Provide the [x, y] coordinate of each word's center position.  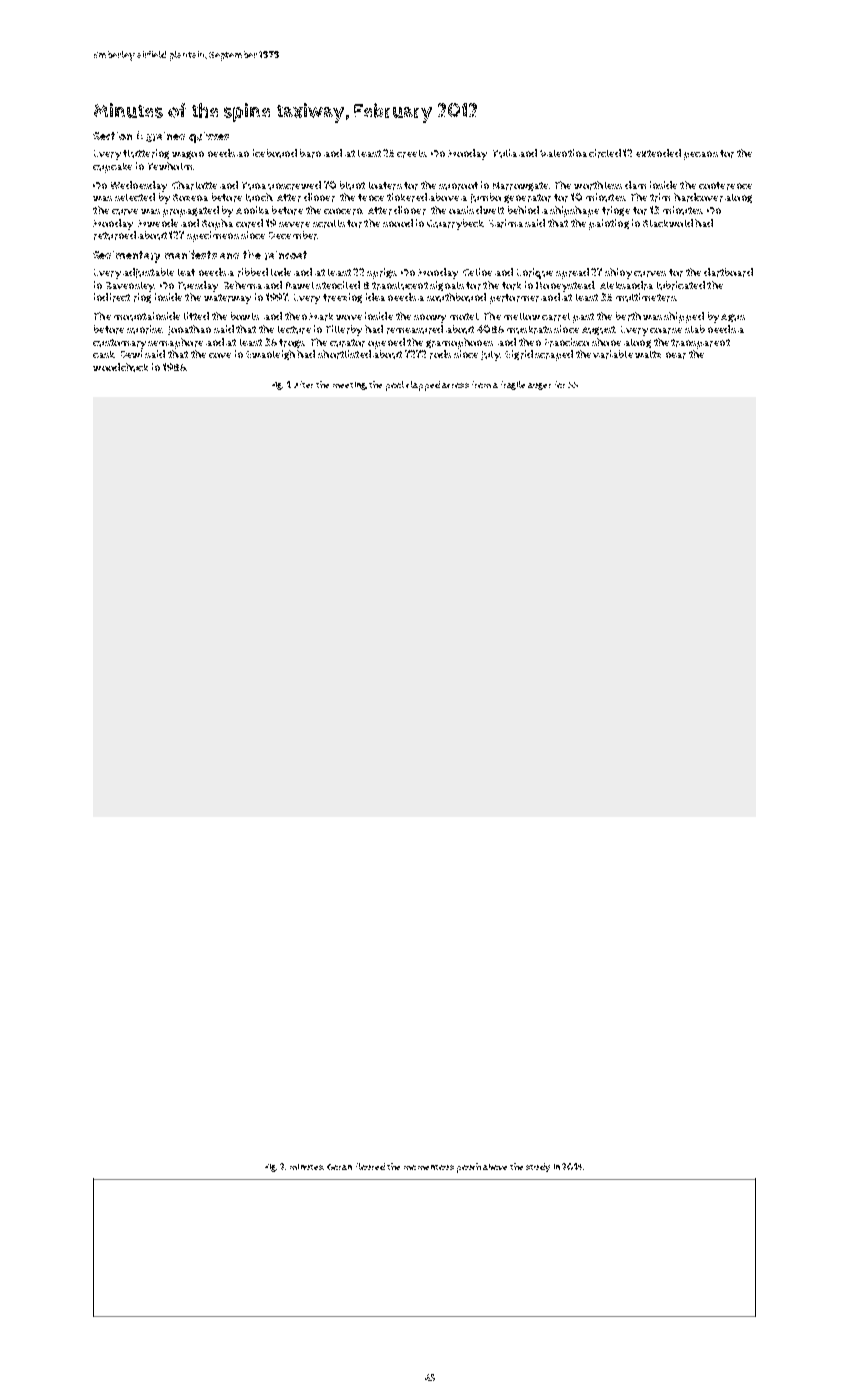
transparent [700, 344]
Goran [339, 1167]
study [538, 1167]
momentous [429, 1167]
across [455, 385]
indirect [112, 297]
